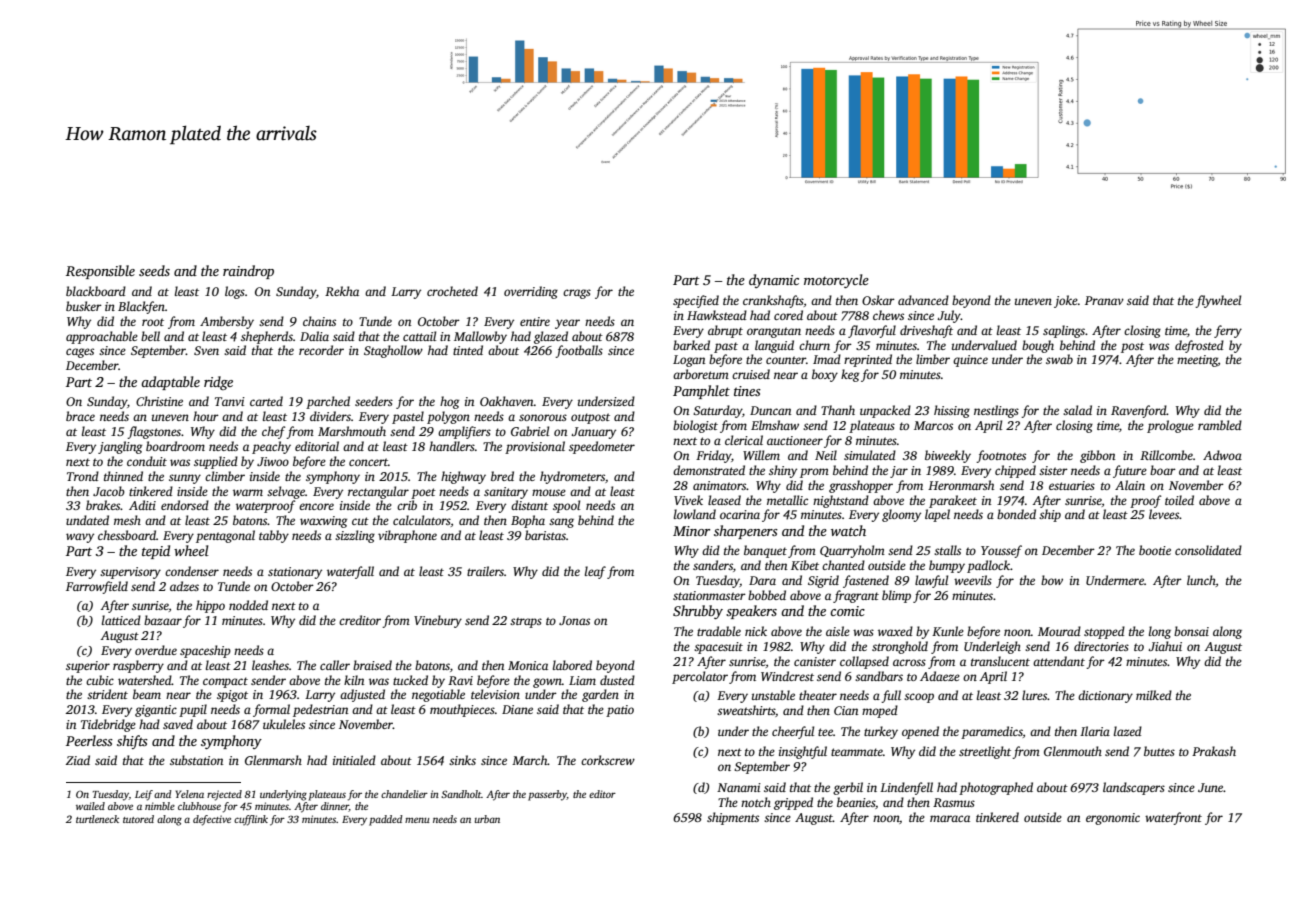 The width and height of the image is (1308, 924). What do you see at coordinates (836, 281) in the image?
I see `motorcycle` at bounding box center [836, 281].
